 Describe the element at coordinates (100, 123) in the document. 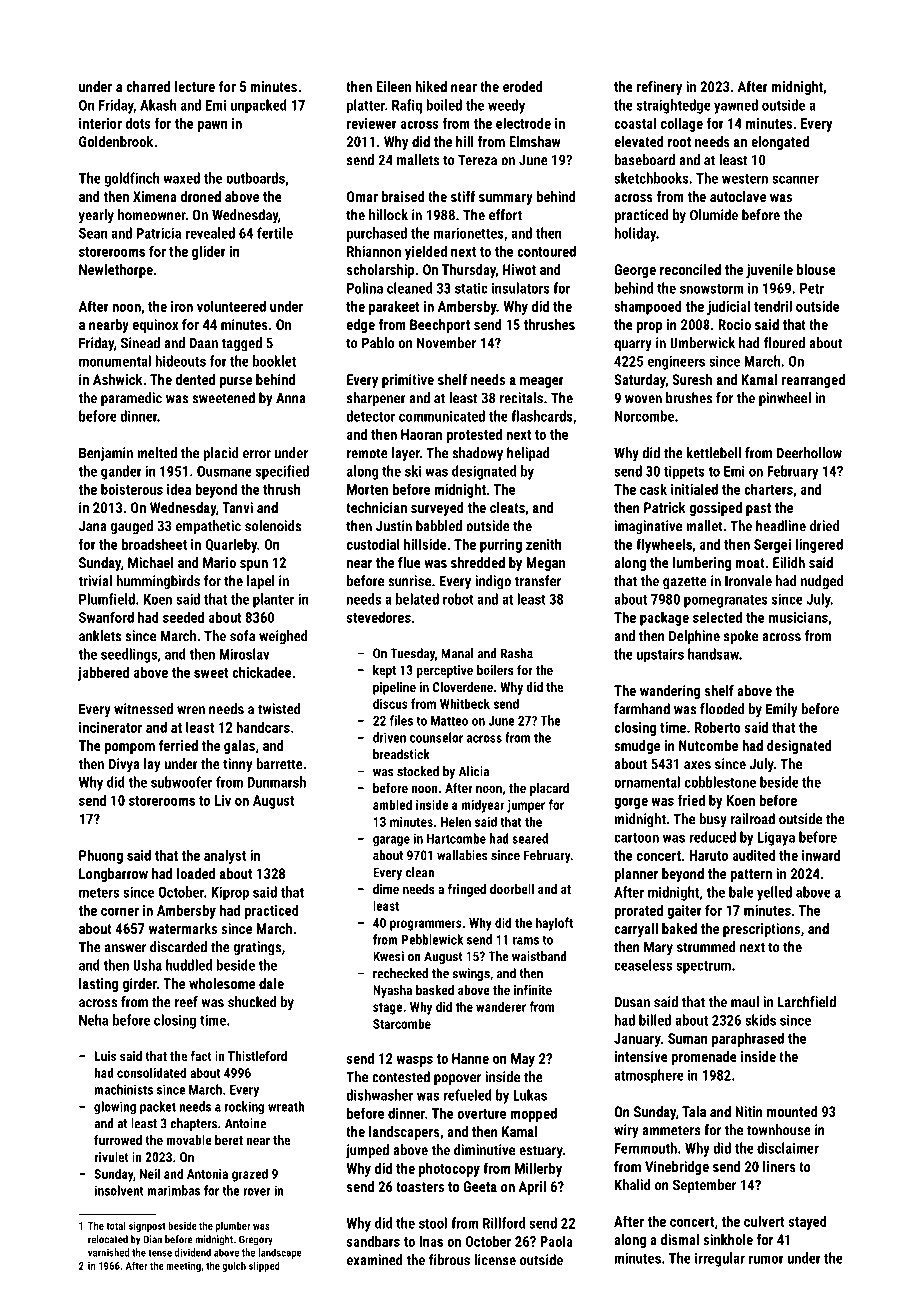

I see `interior` at that location.
